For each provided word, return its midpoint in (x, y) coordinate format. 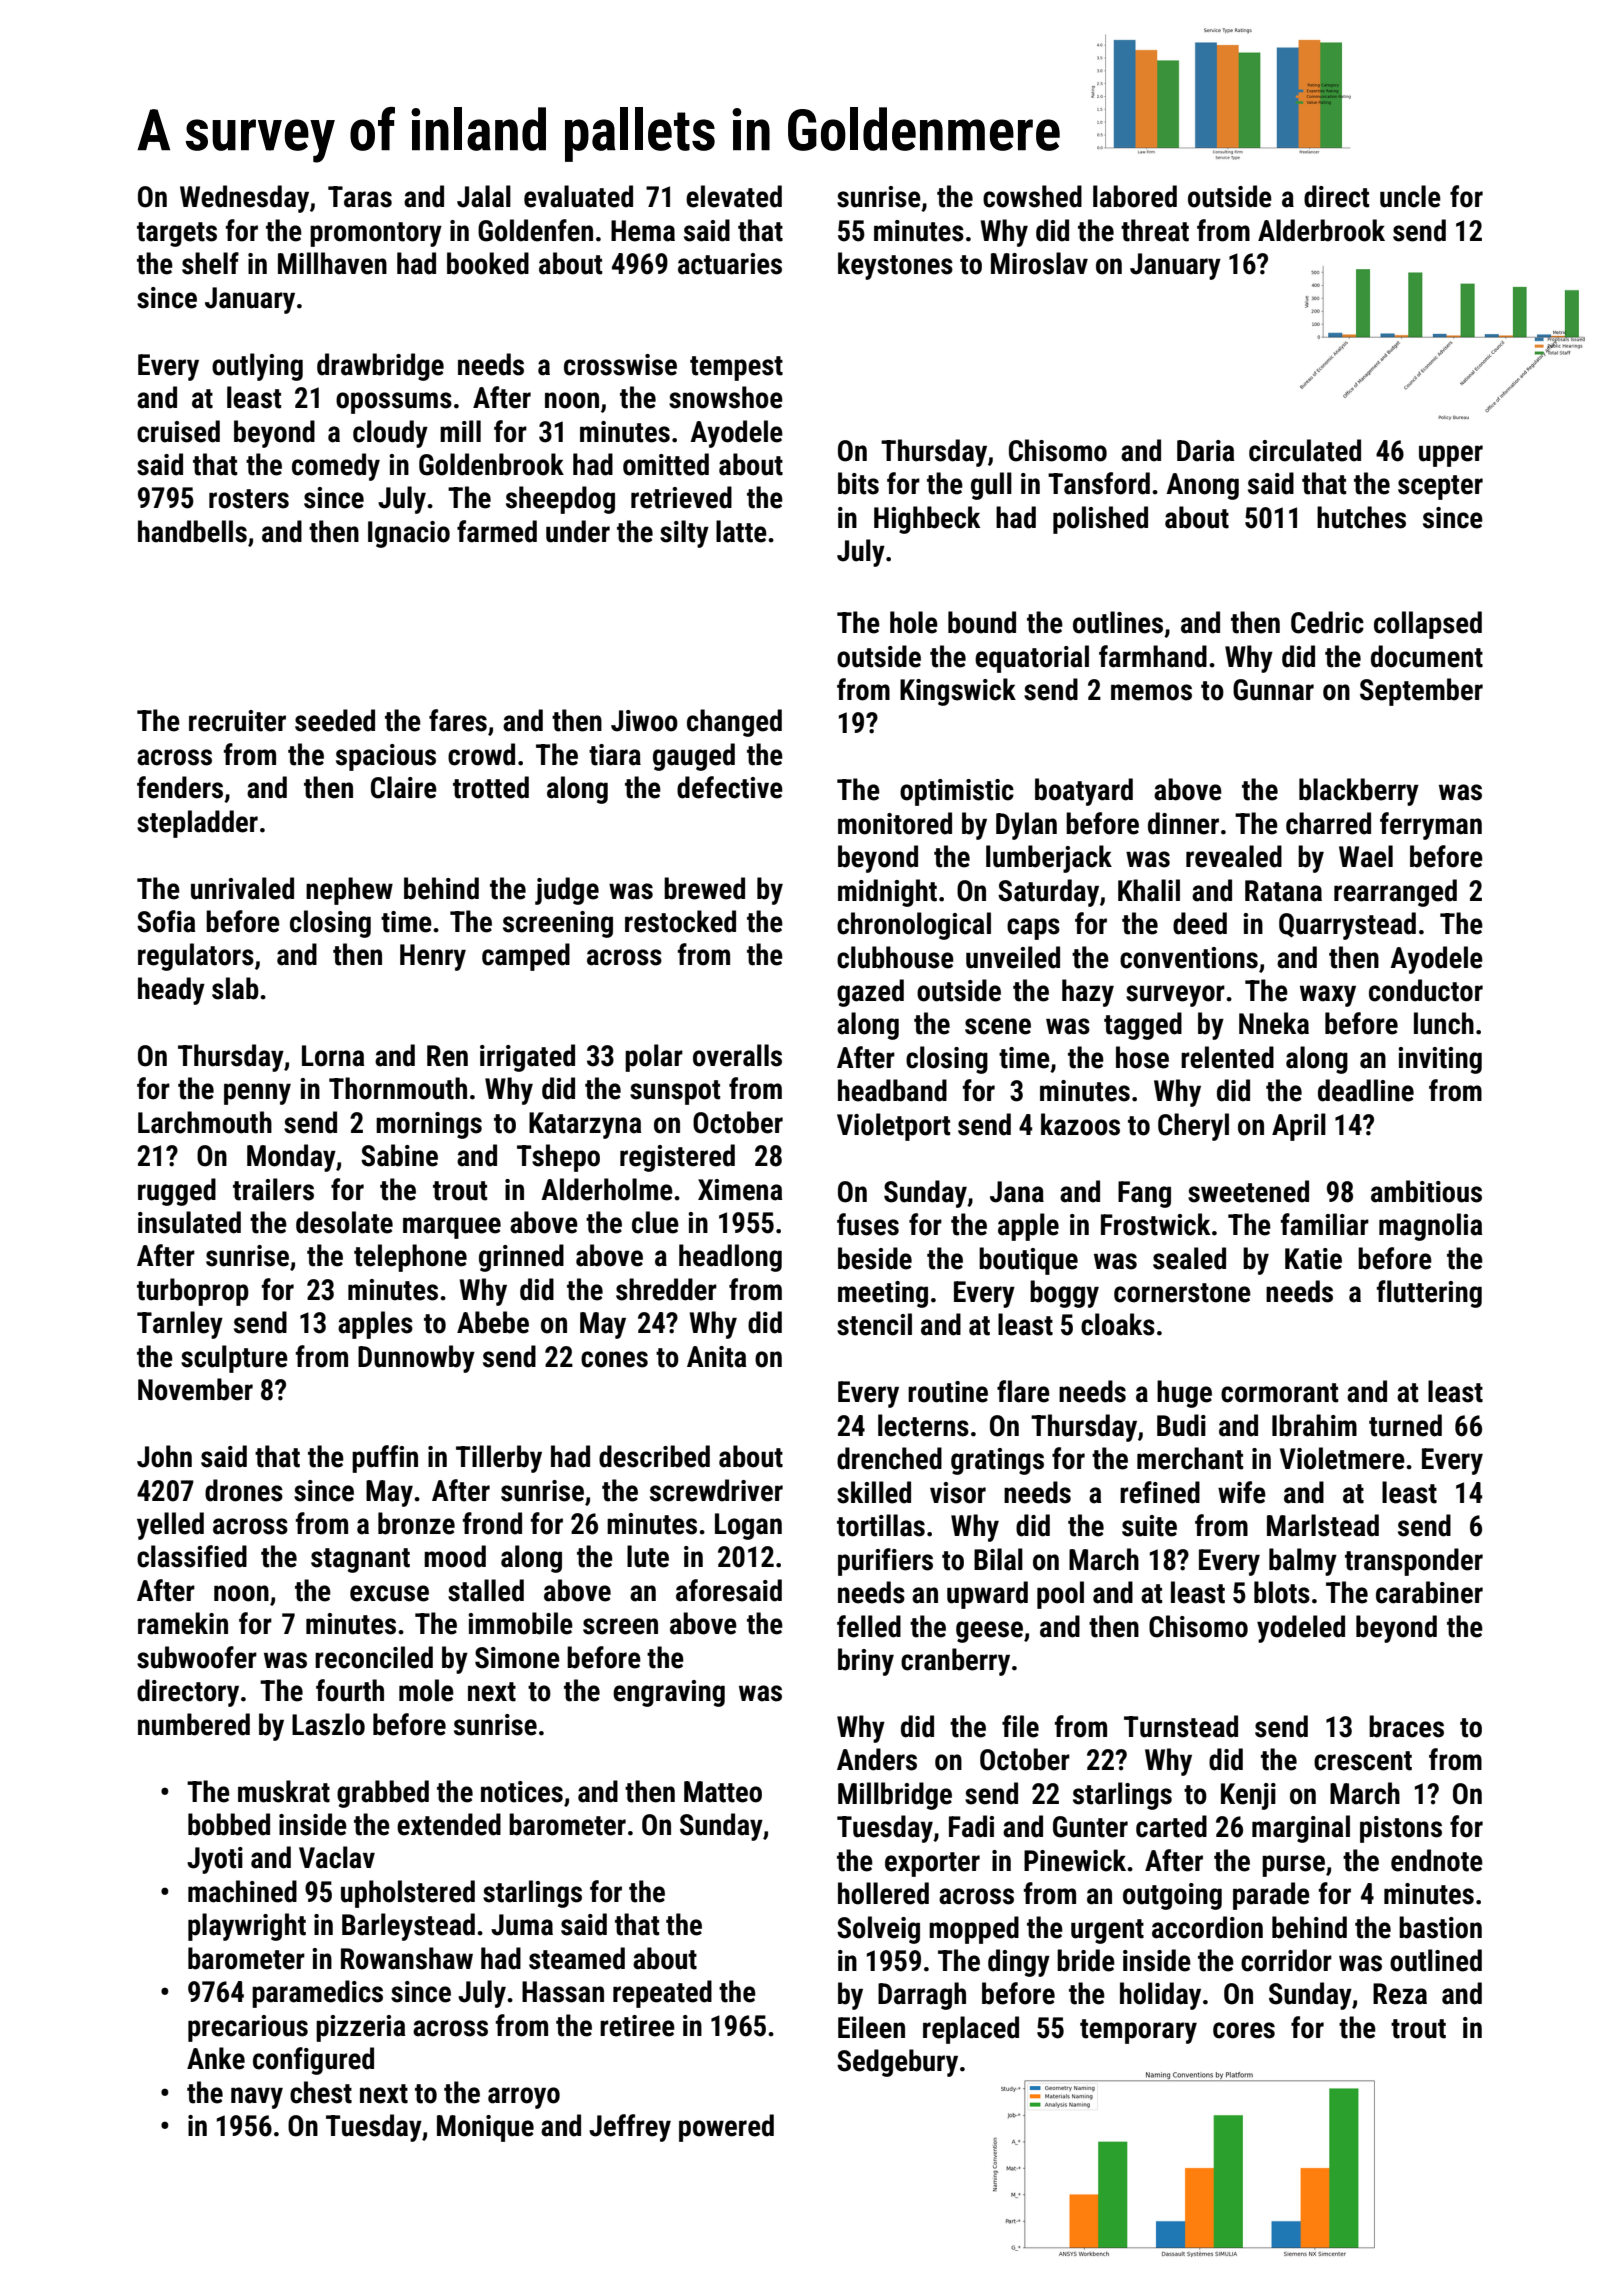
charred (1328, 823)
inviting (1440, 1060)
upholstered (408, 1894)
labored (1135, 196)
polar (654, 1058)
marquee (452, 1228)
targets (177, 234)
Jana (1017, 1192)
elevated (734, 196)
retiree (637, 2026)
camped (526, 957)
